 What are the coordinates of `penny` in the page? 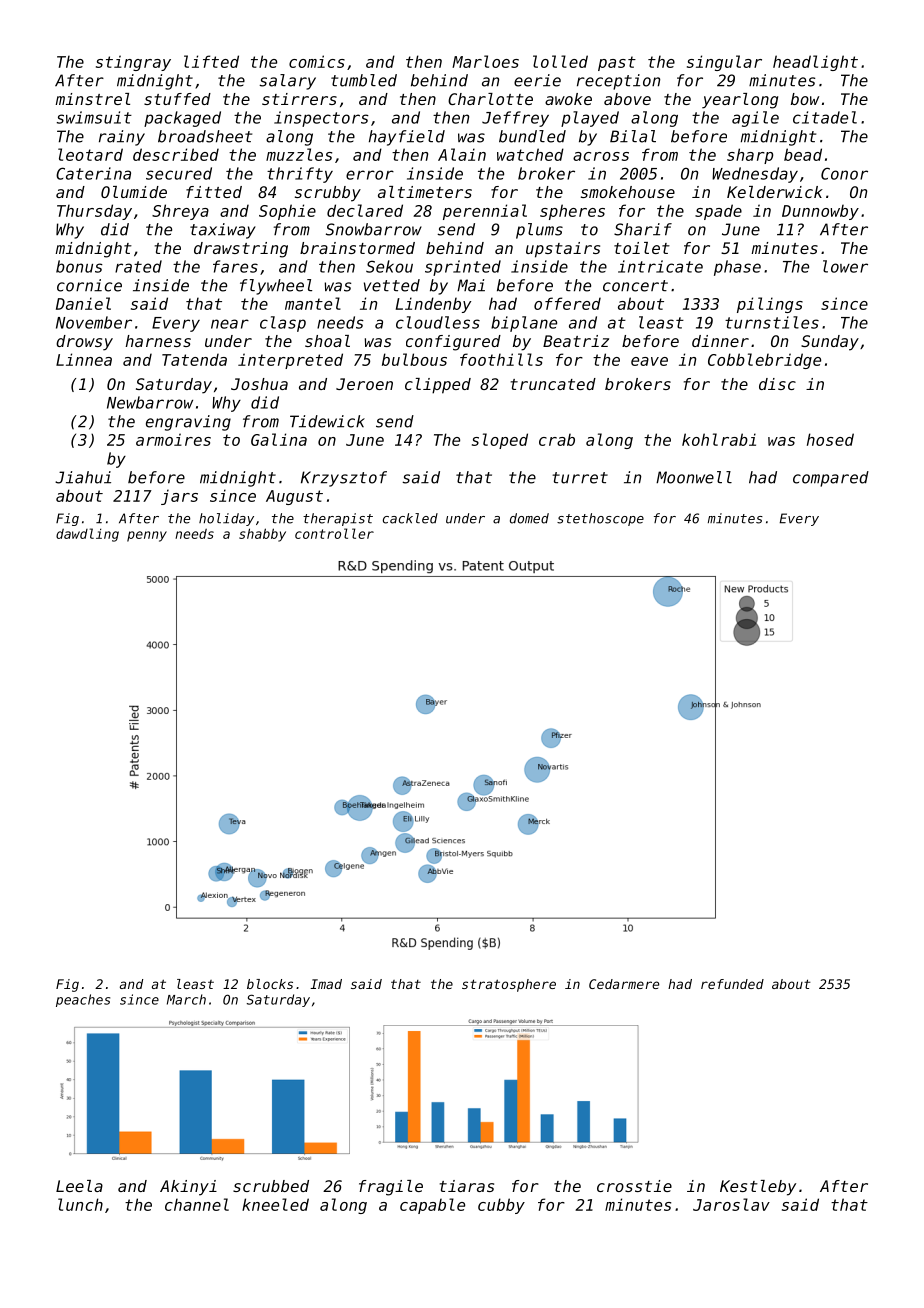 It's located at (147, 536).
